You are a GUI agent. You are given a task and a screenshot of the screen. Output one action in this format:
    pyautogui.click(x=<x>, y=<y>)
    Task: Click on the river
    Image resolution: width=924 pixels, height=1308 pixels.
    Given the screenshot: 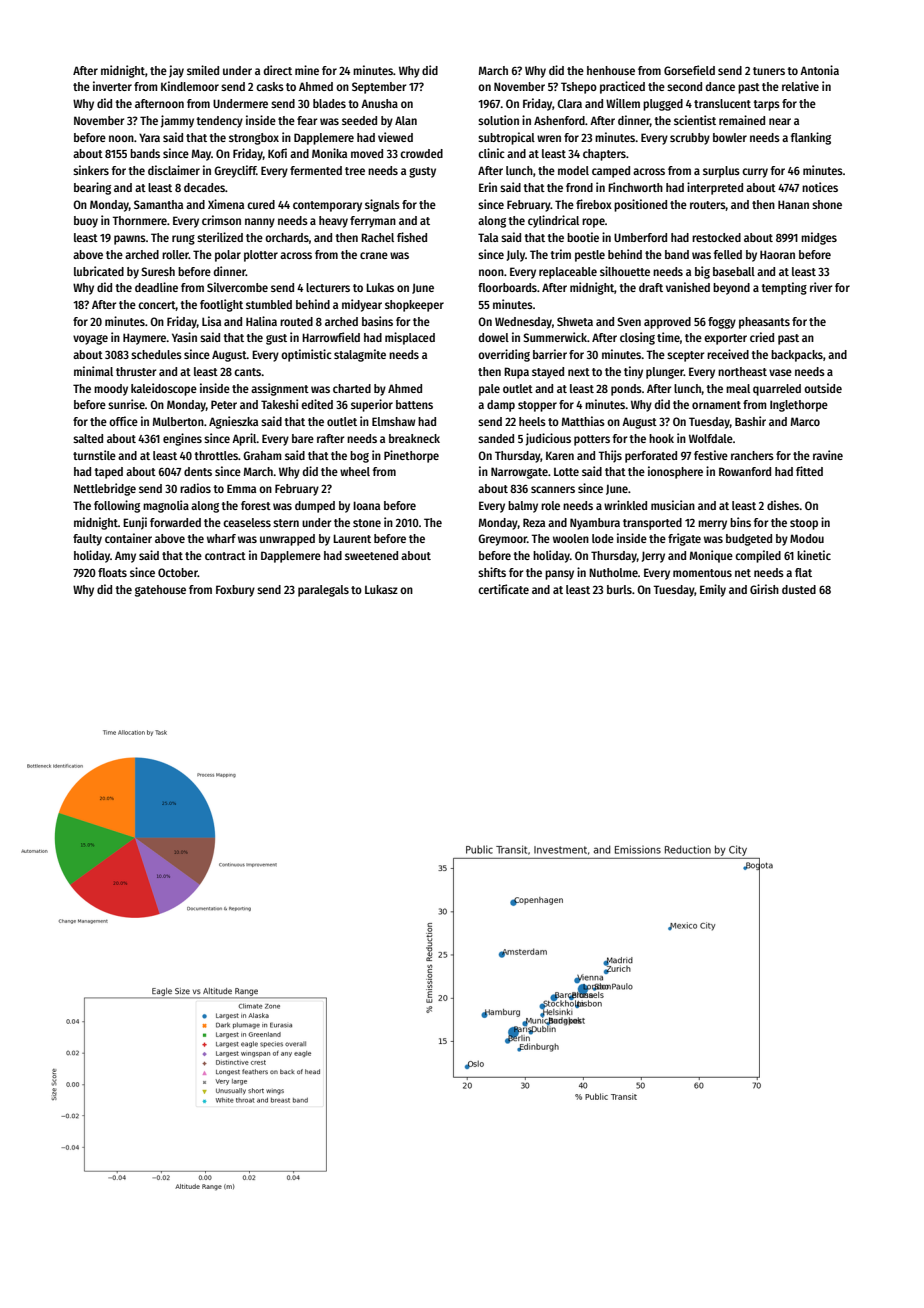 What is the action you would take?
    pyautogui.click(x=821, y=287)
